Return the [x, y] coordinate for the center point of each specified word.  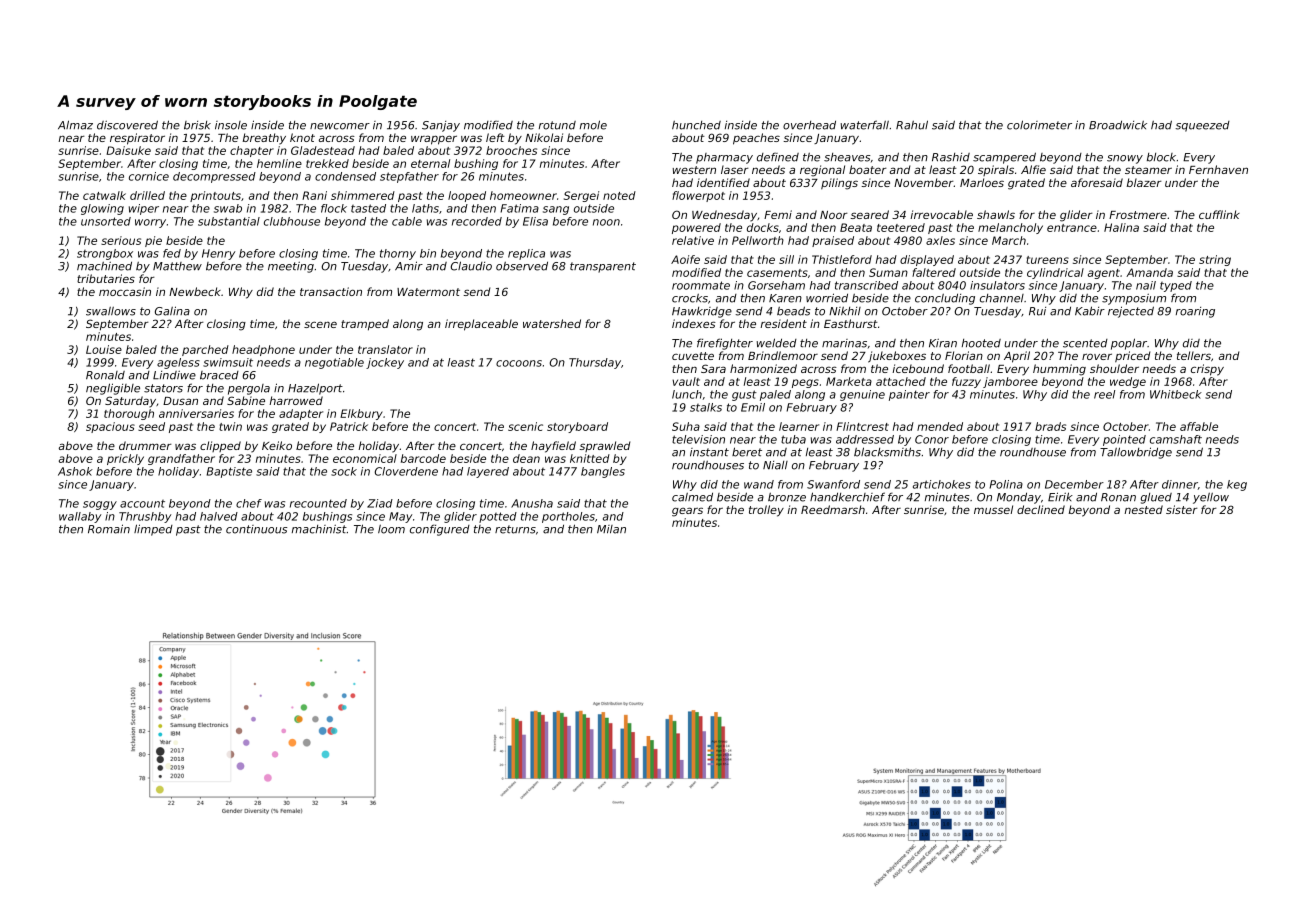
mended [940, 426]
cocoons [519, 363]
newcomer [340, 126]
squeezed [1202, 126]
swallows [111, 311]
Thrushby [145, 517]
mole [593, 125]
